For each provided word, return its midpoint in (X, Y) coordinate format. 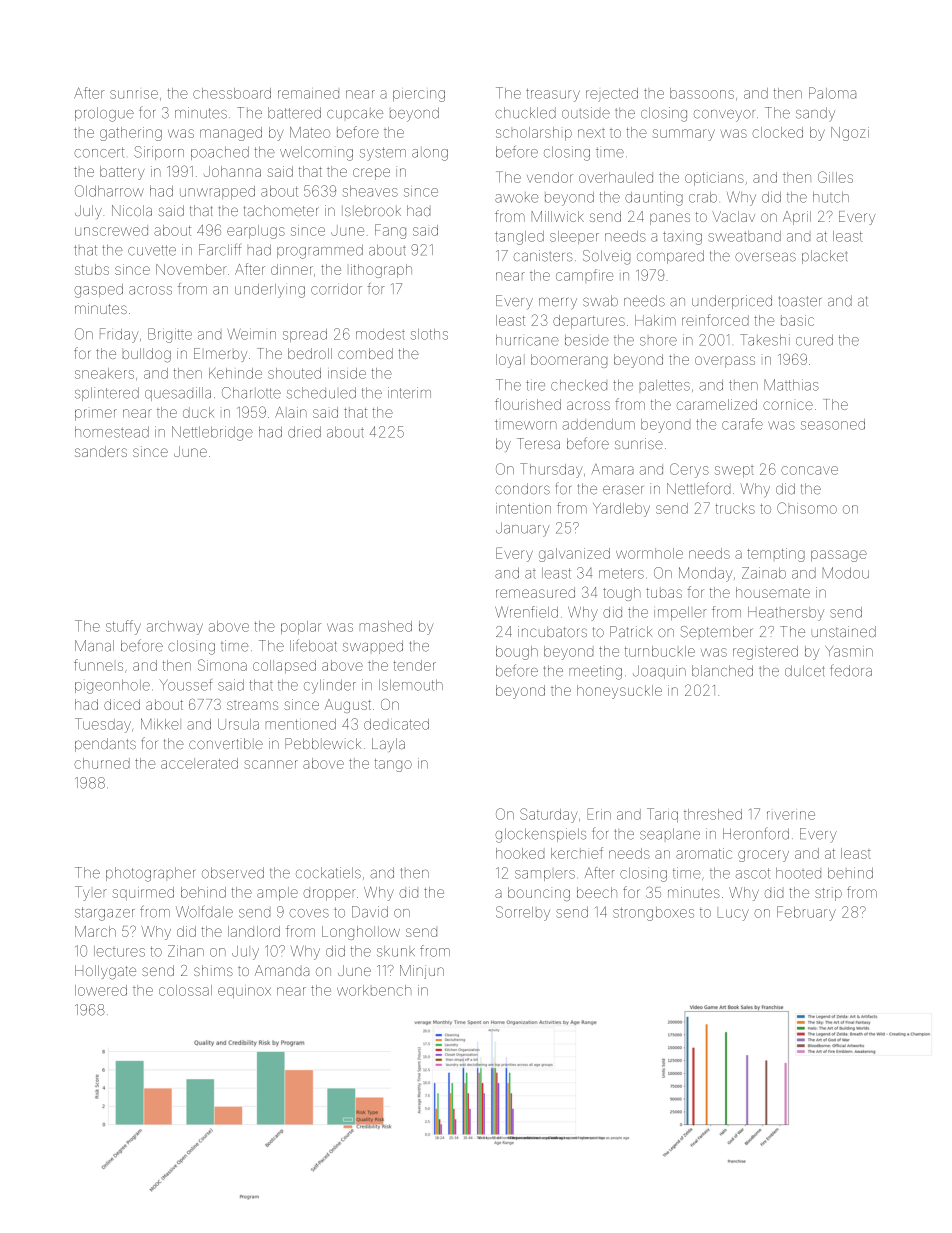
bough (517, 653)
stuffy (123, 627)
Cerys (689, 470)
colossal (185, 990)
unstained (844, 631)
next (591, 133)
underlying (270, 291)
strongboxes (653, 914)
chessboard (232, 93)
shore (658, 341)
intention (523, 508)
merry (558, 303)
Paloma (832, 93)
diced (122, 704)
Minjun (422, 972)
